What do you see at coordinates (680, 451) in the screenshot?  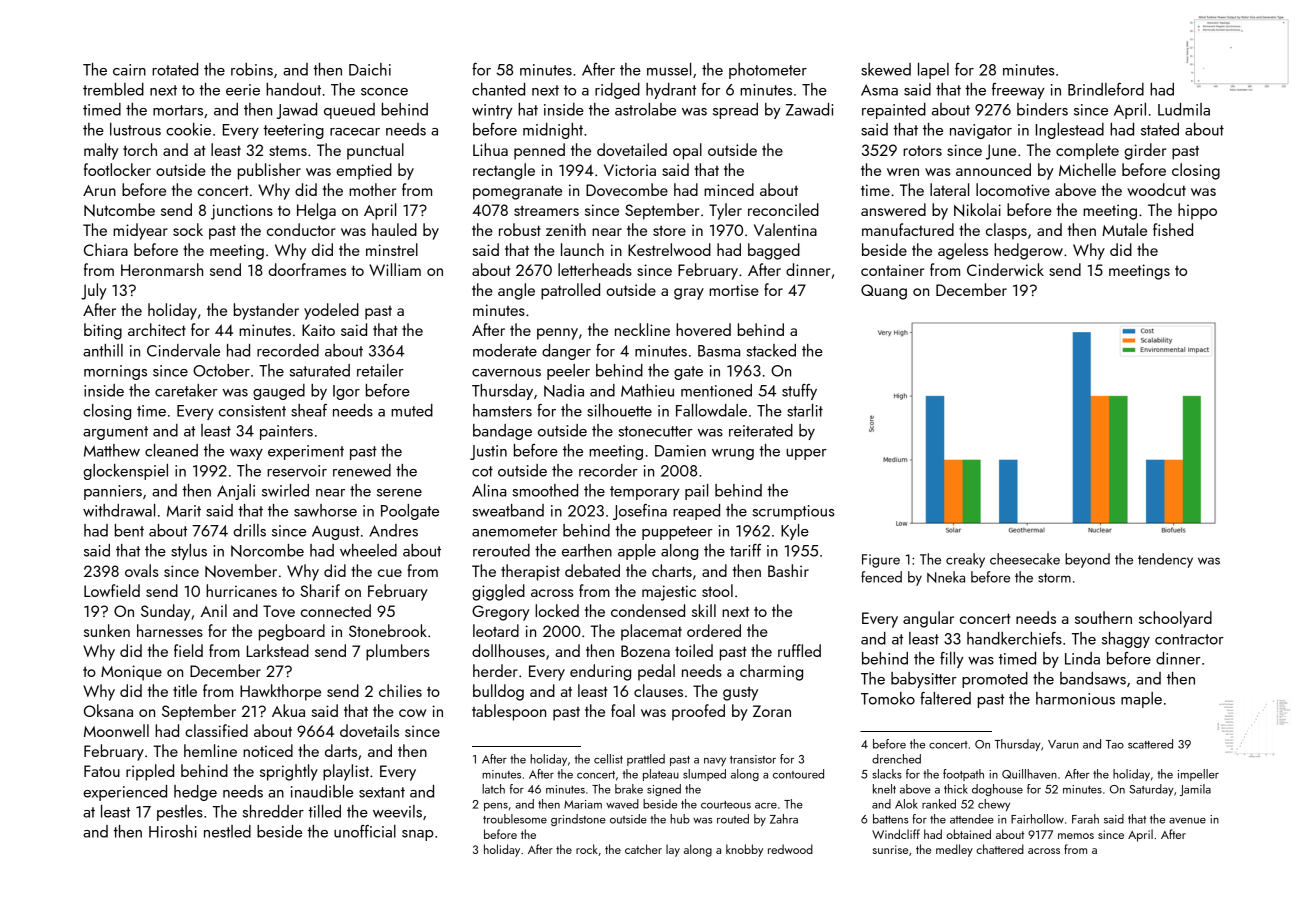 I see `Damien` at bounding box center [680, 451].
